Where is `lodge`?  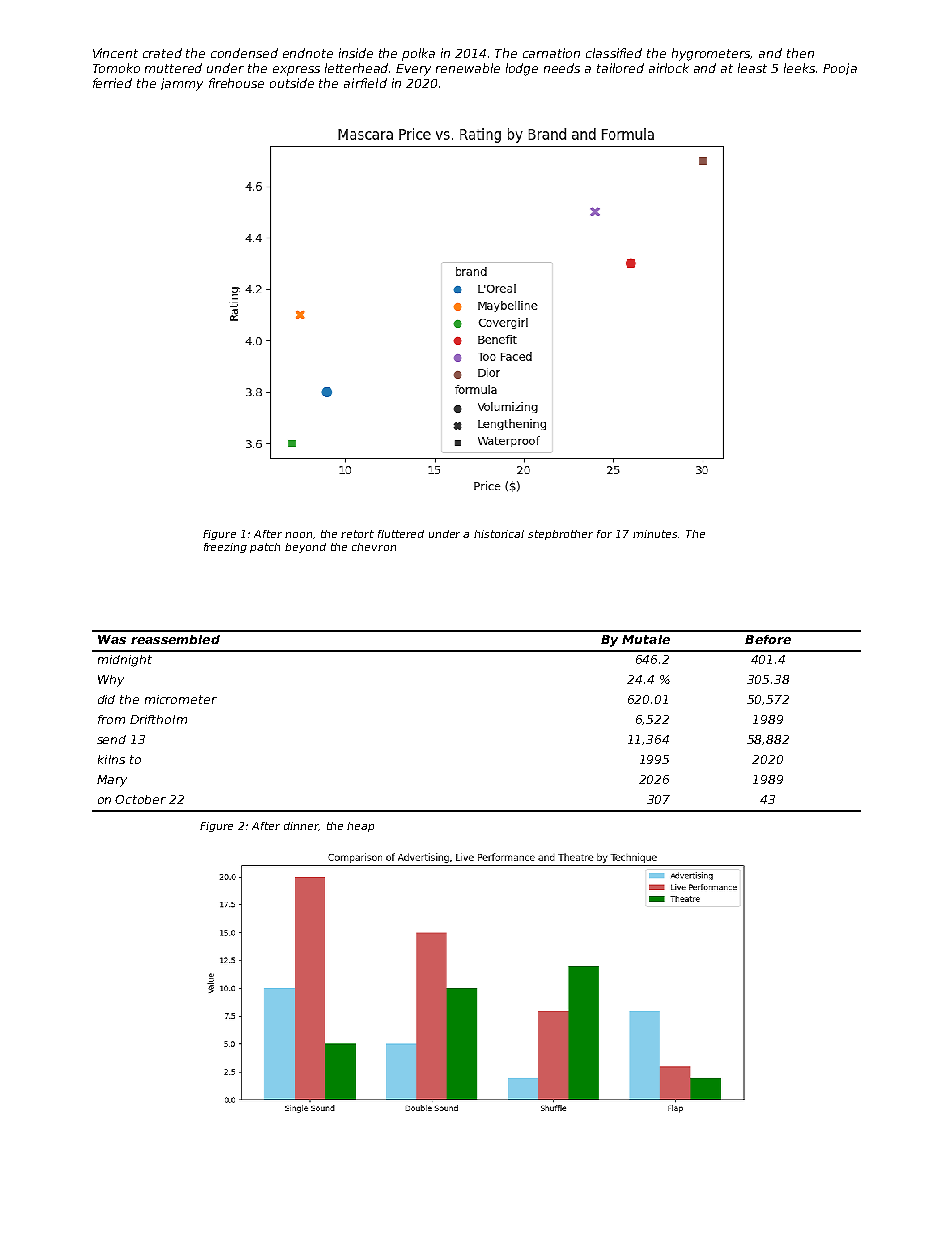
lodge is located at coordinates (522, 69).
